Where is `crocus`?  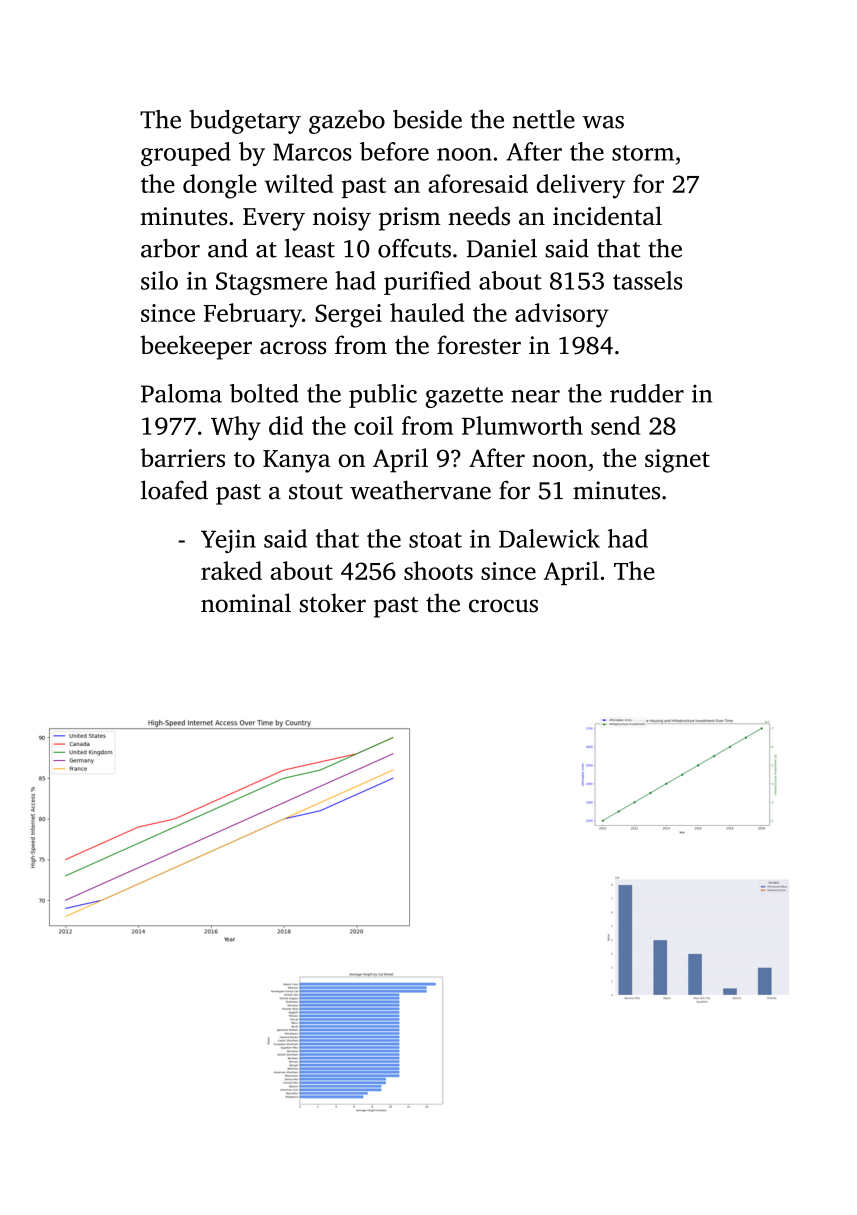
crocus is located at coordinates (503, 606).
